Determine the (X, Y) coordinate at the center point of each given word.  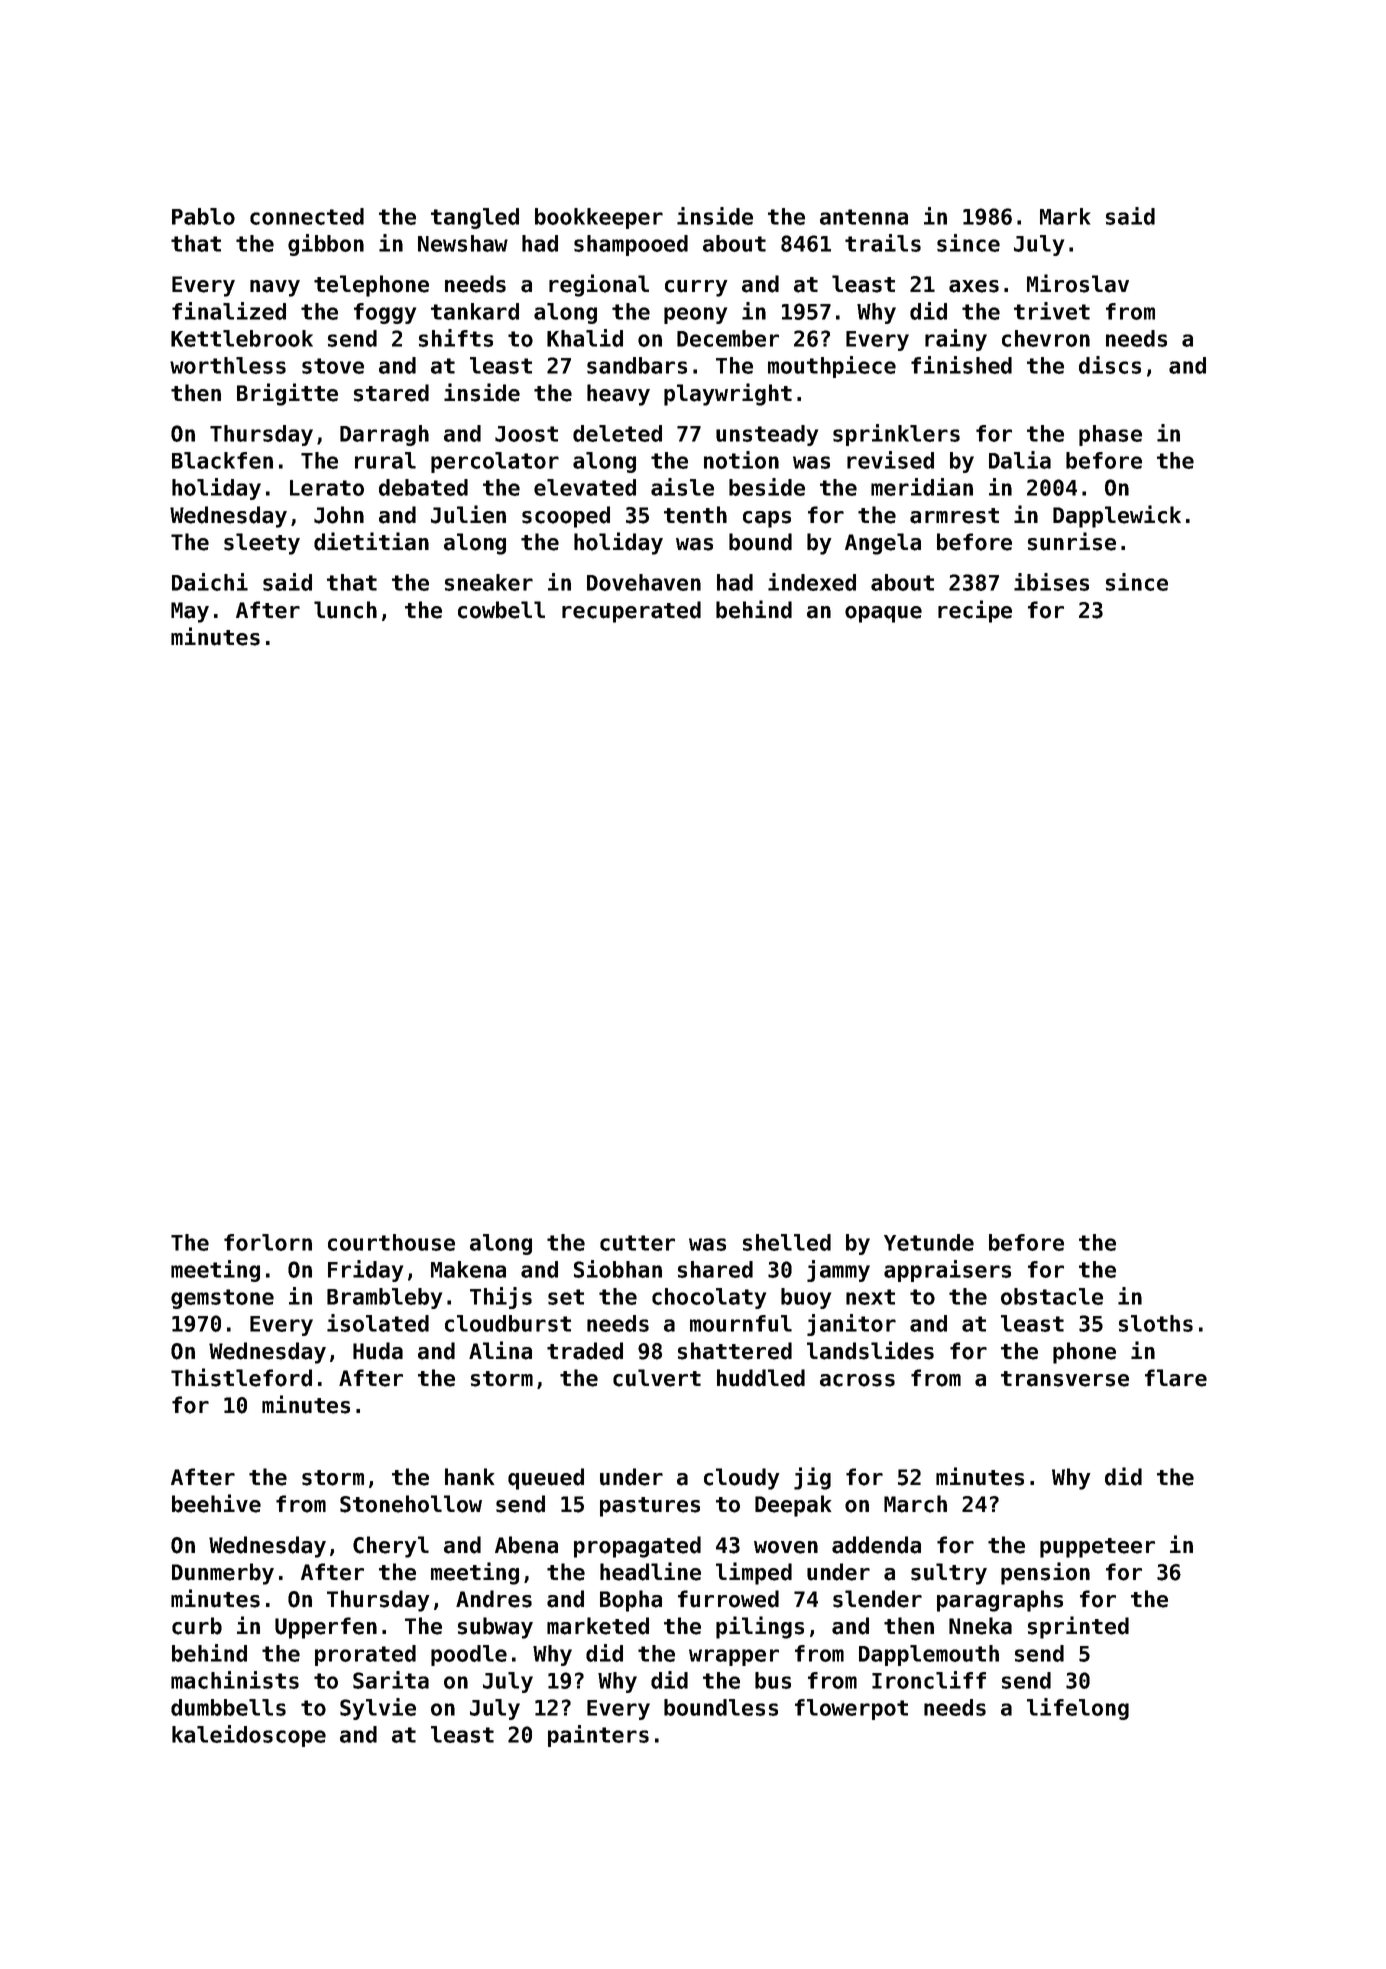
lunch (345, 610)
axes (974, 286)
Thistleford (241, 1377)
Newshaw (463, 243)
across (857, 1380)
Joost (526, 434)
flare (1176, 1378)
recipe (975, 611)
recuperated (631, 612)
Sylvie (378, 1709)
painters (598, 1736)
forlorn (268, 1242)
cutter (637, 1243)
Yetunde (929, 1242)
